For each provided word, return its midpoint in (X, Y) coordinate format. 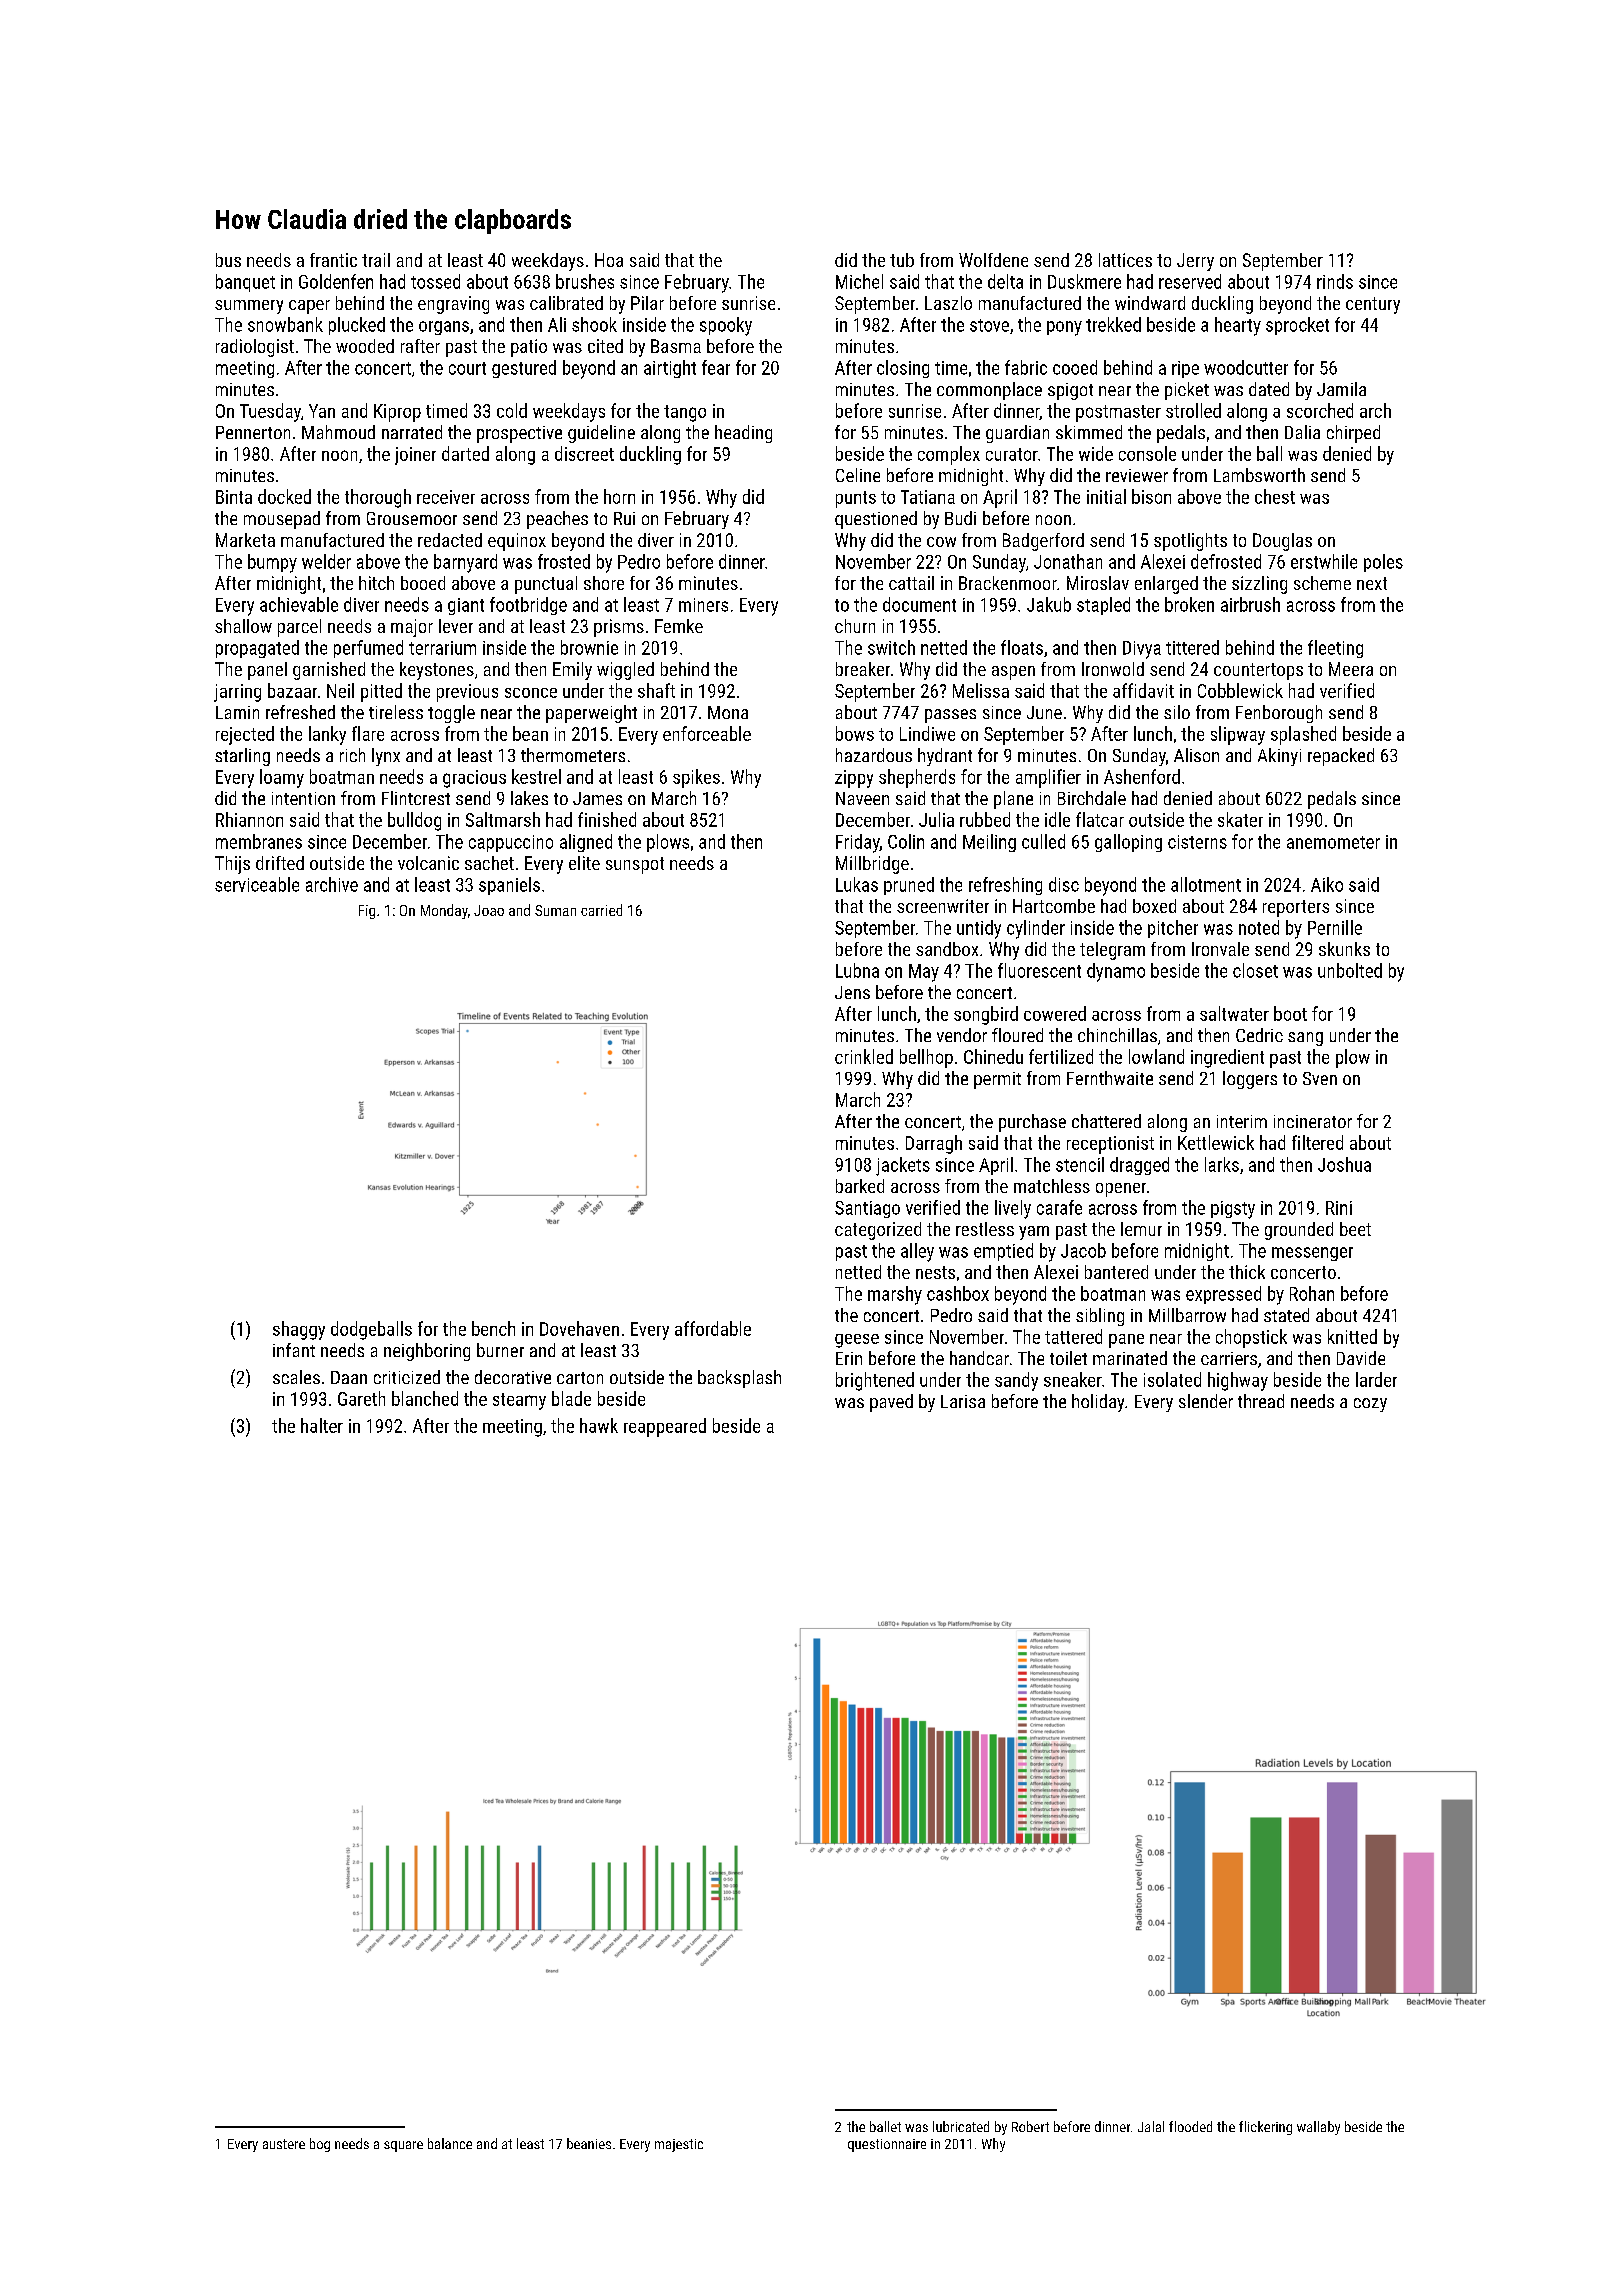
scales (296, 1377)
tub (902, 260)
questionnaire (887, 2145)
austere (284, 2144)
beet (1355, 1229)
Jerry (1195, 262)
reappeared (665, 1427)
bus (228, 260)
